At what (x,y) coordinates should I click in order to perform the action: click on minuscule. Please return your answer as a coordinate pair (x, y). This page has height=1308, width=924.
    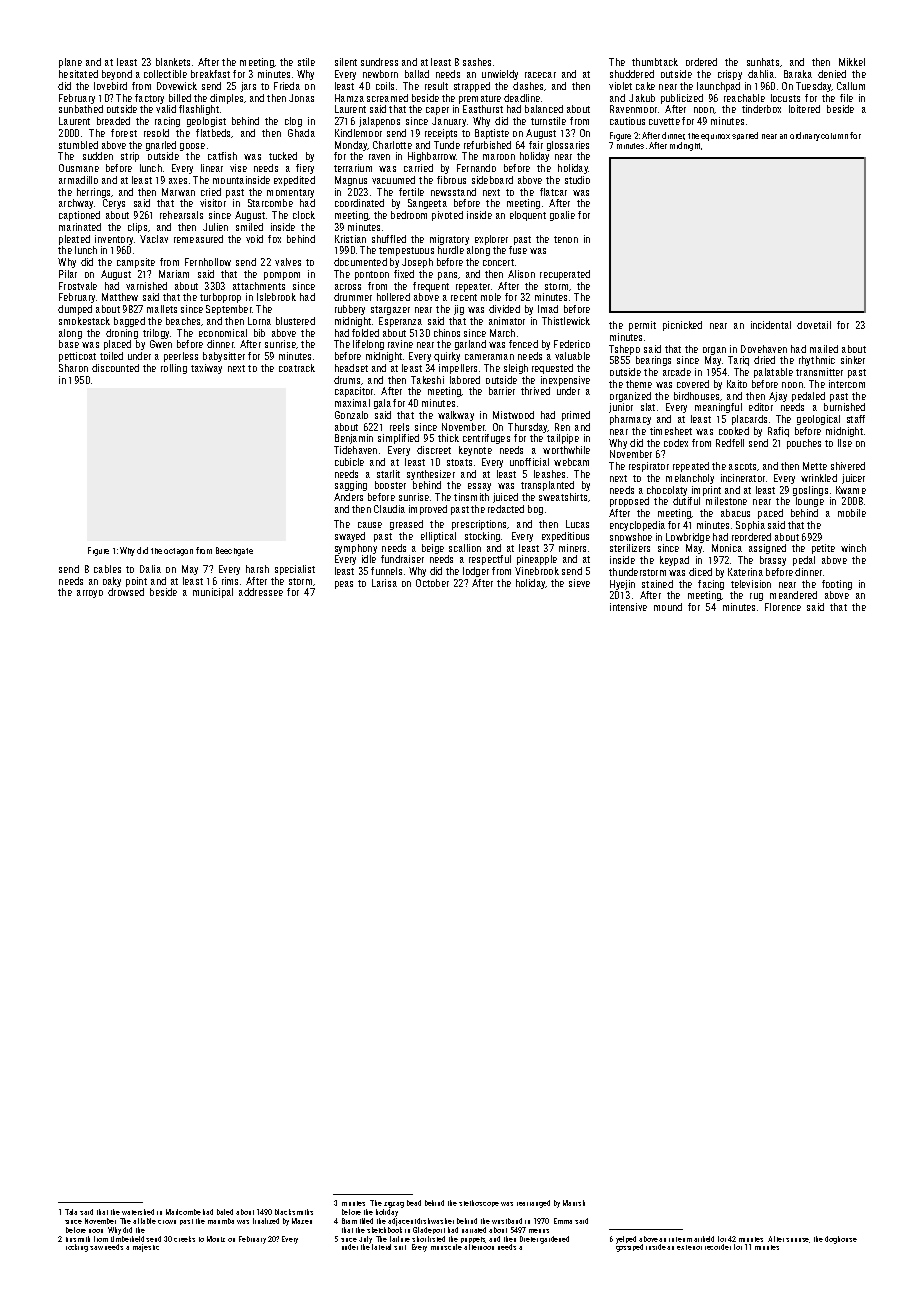
    Looking at the image, I should click on (446, 1247).
